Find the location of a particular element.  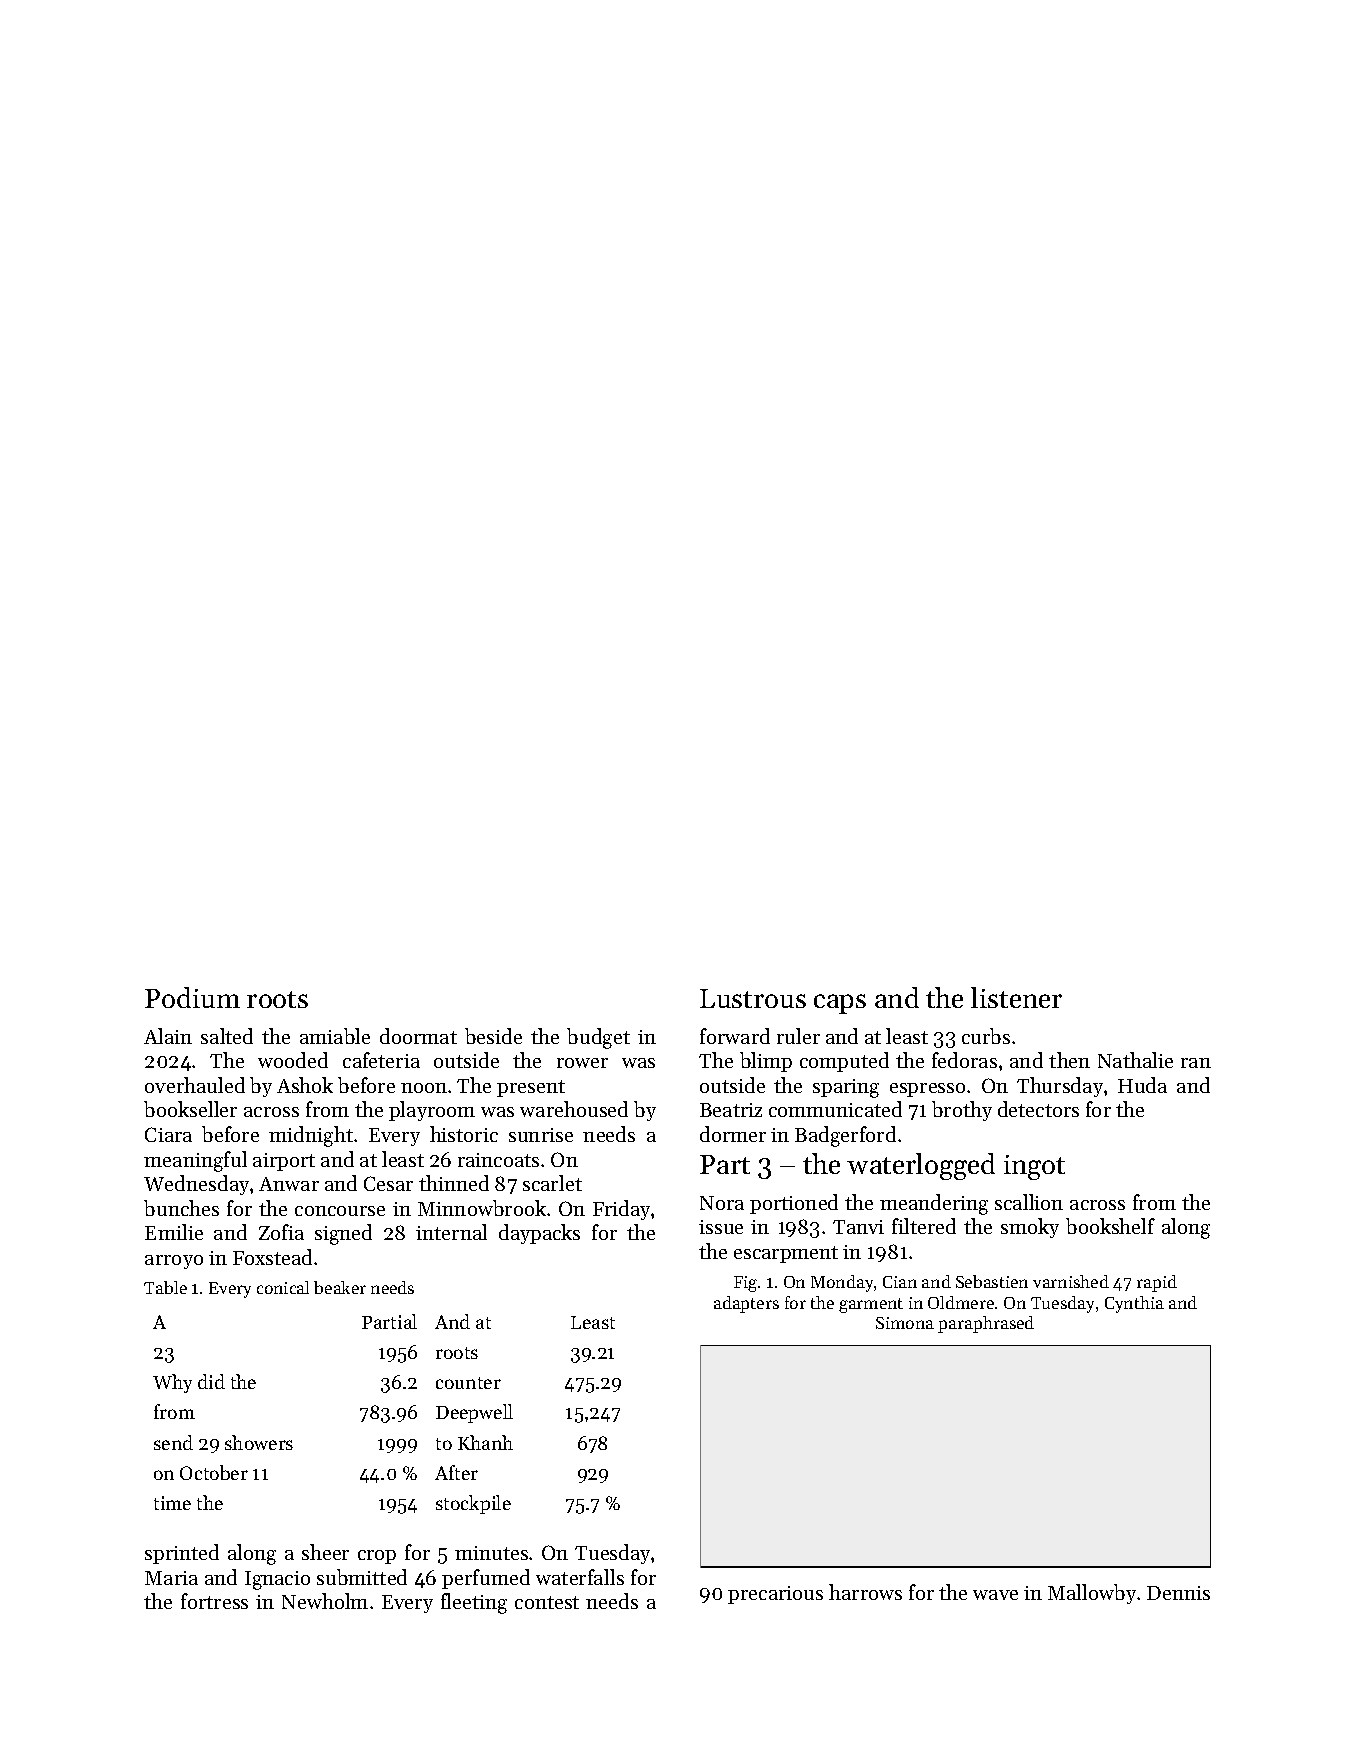

caps is located at coordinates (840, 1004).
